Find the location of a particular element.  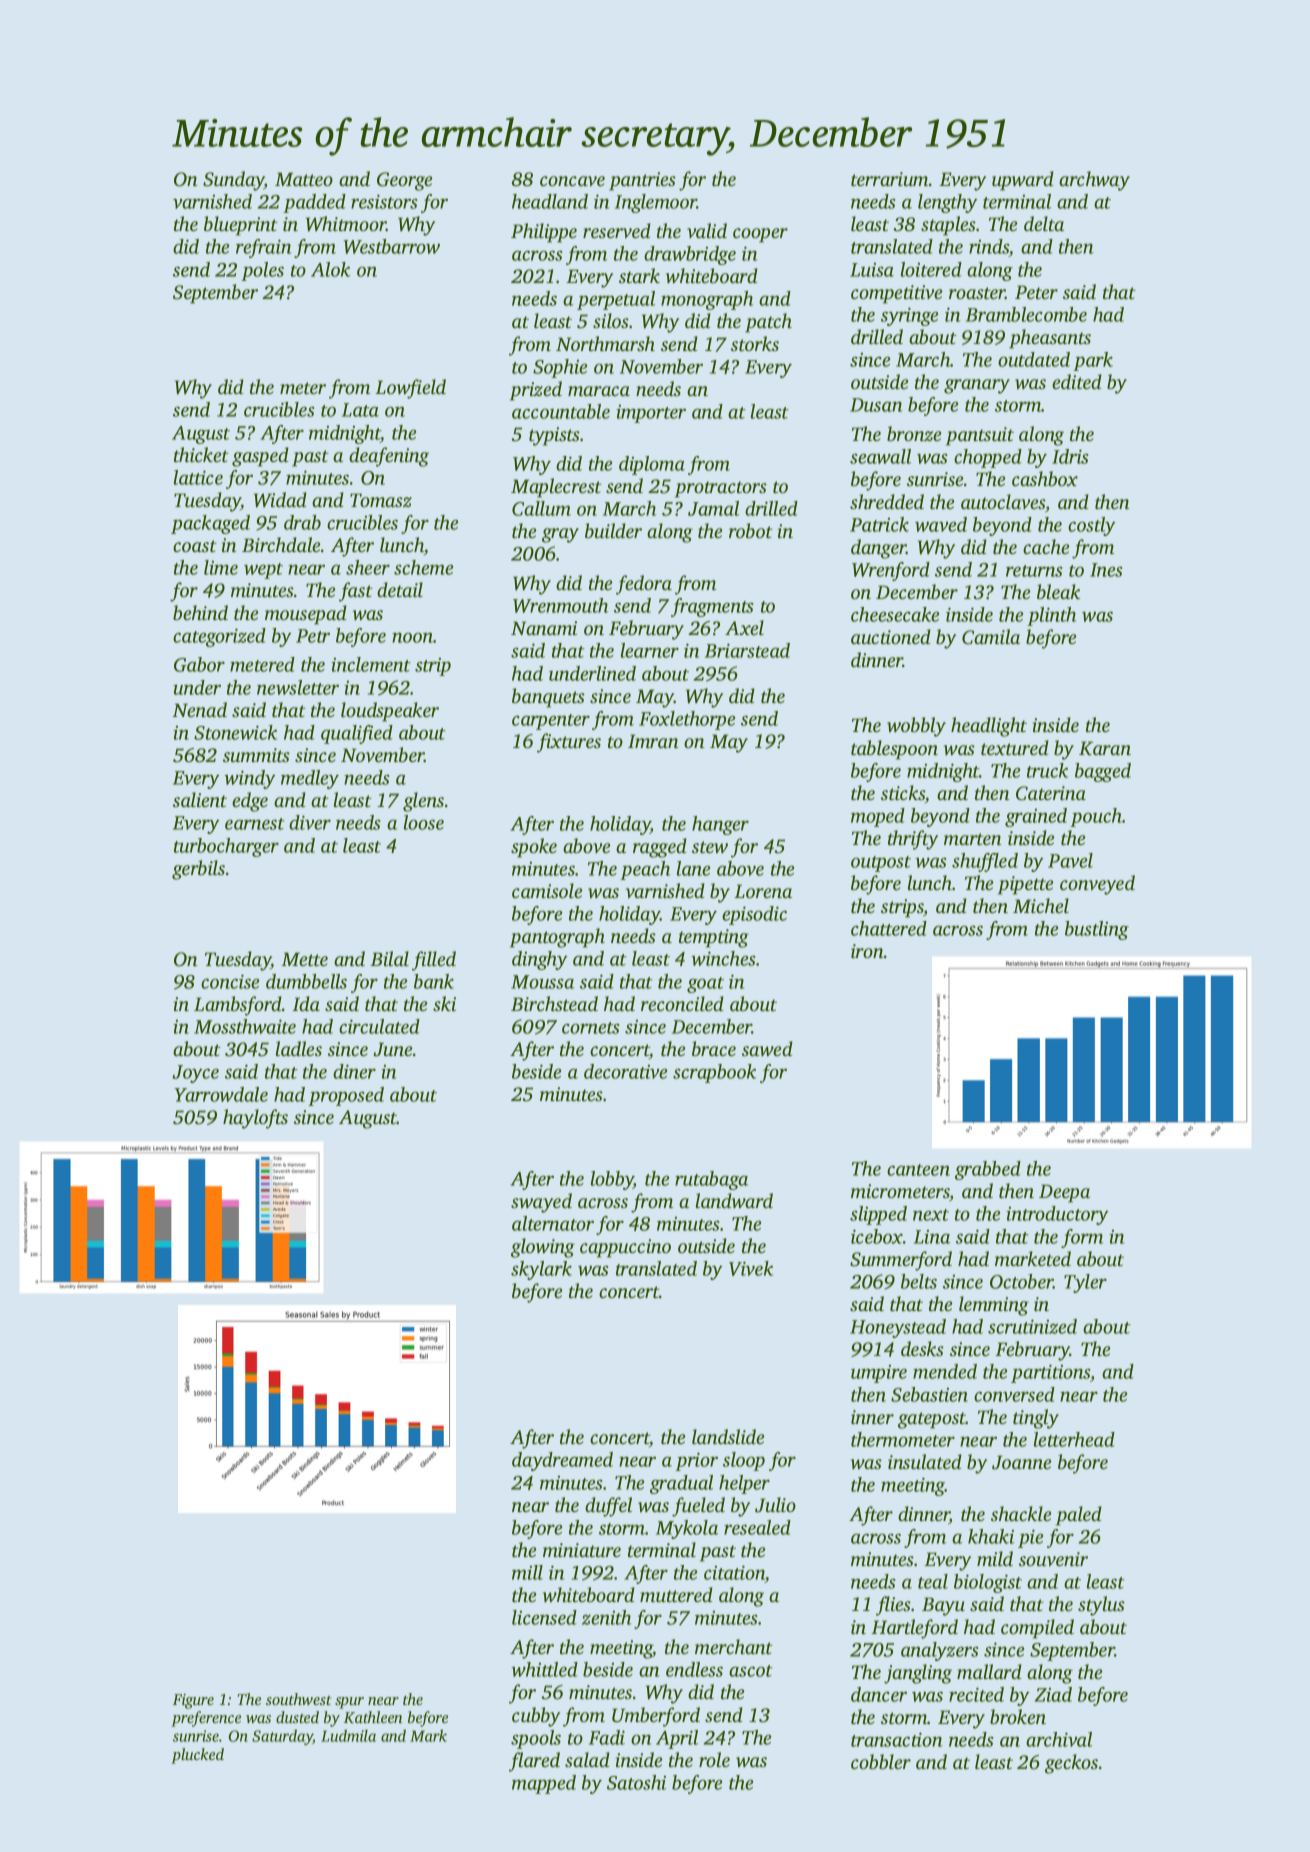

cooper is located at coordinates (760, 235).
